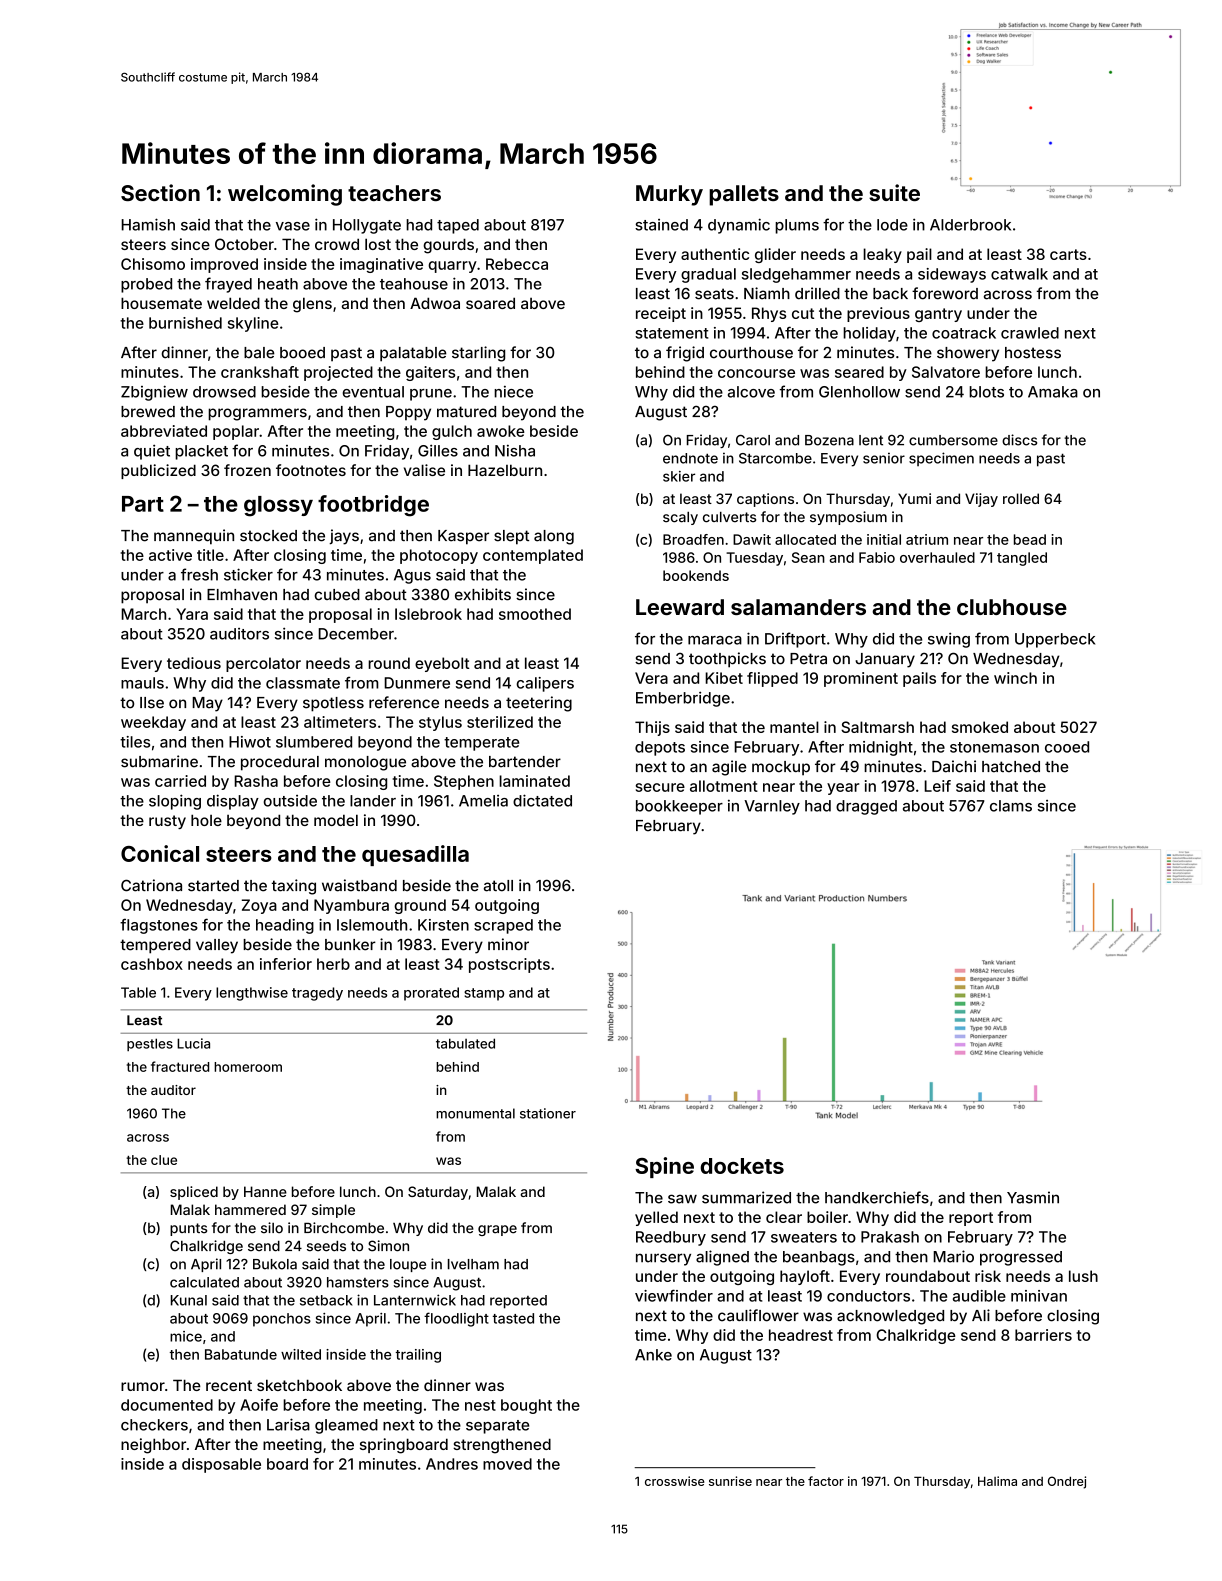  What do you see at coordinates (160, 853) in the screenshot?
I see `Conical` at bounding box center [160, 853].
